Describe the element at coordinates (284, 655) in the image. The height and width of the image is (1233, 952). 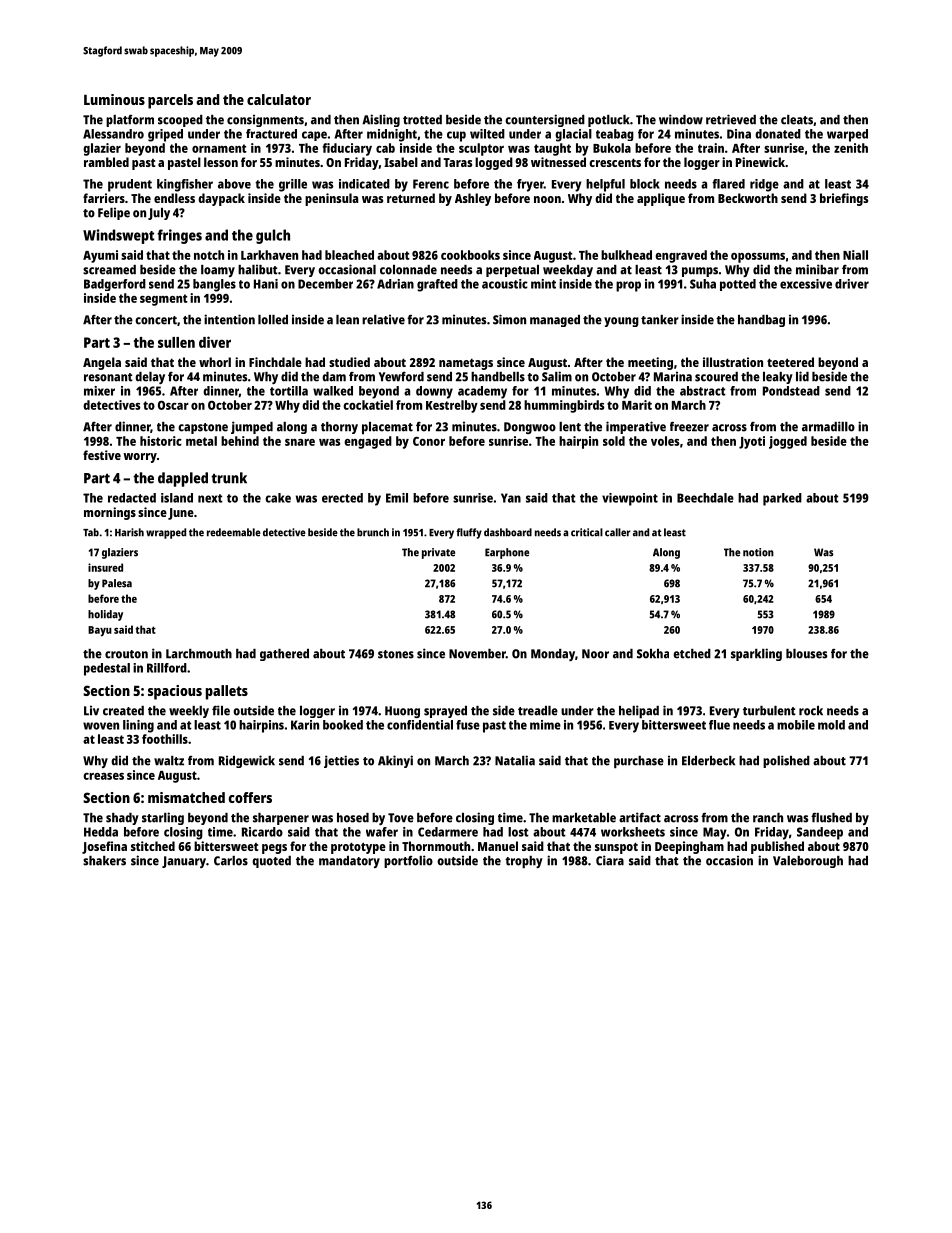
I see `gathered` at that location.
